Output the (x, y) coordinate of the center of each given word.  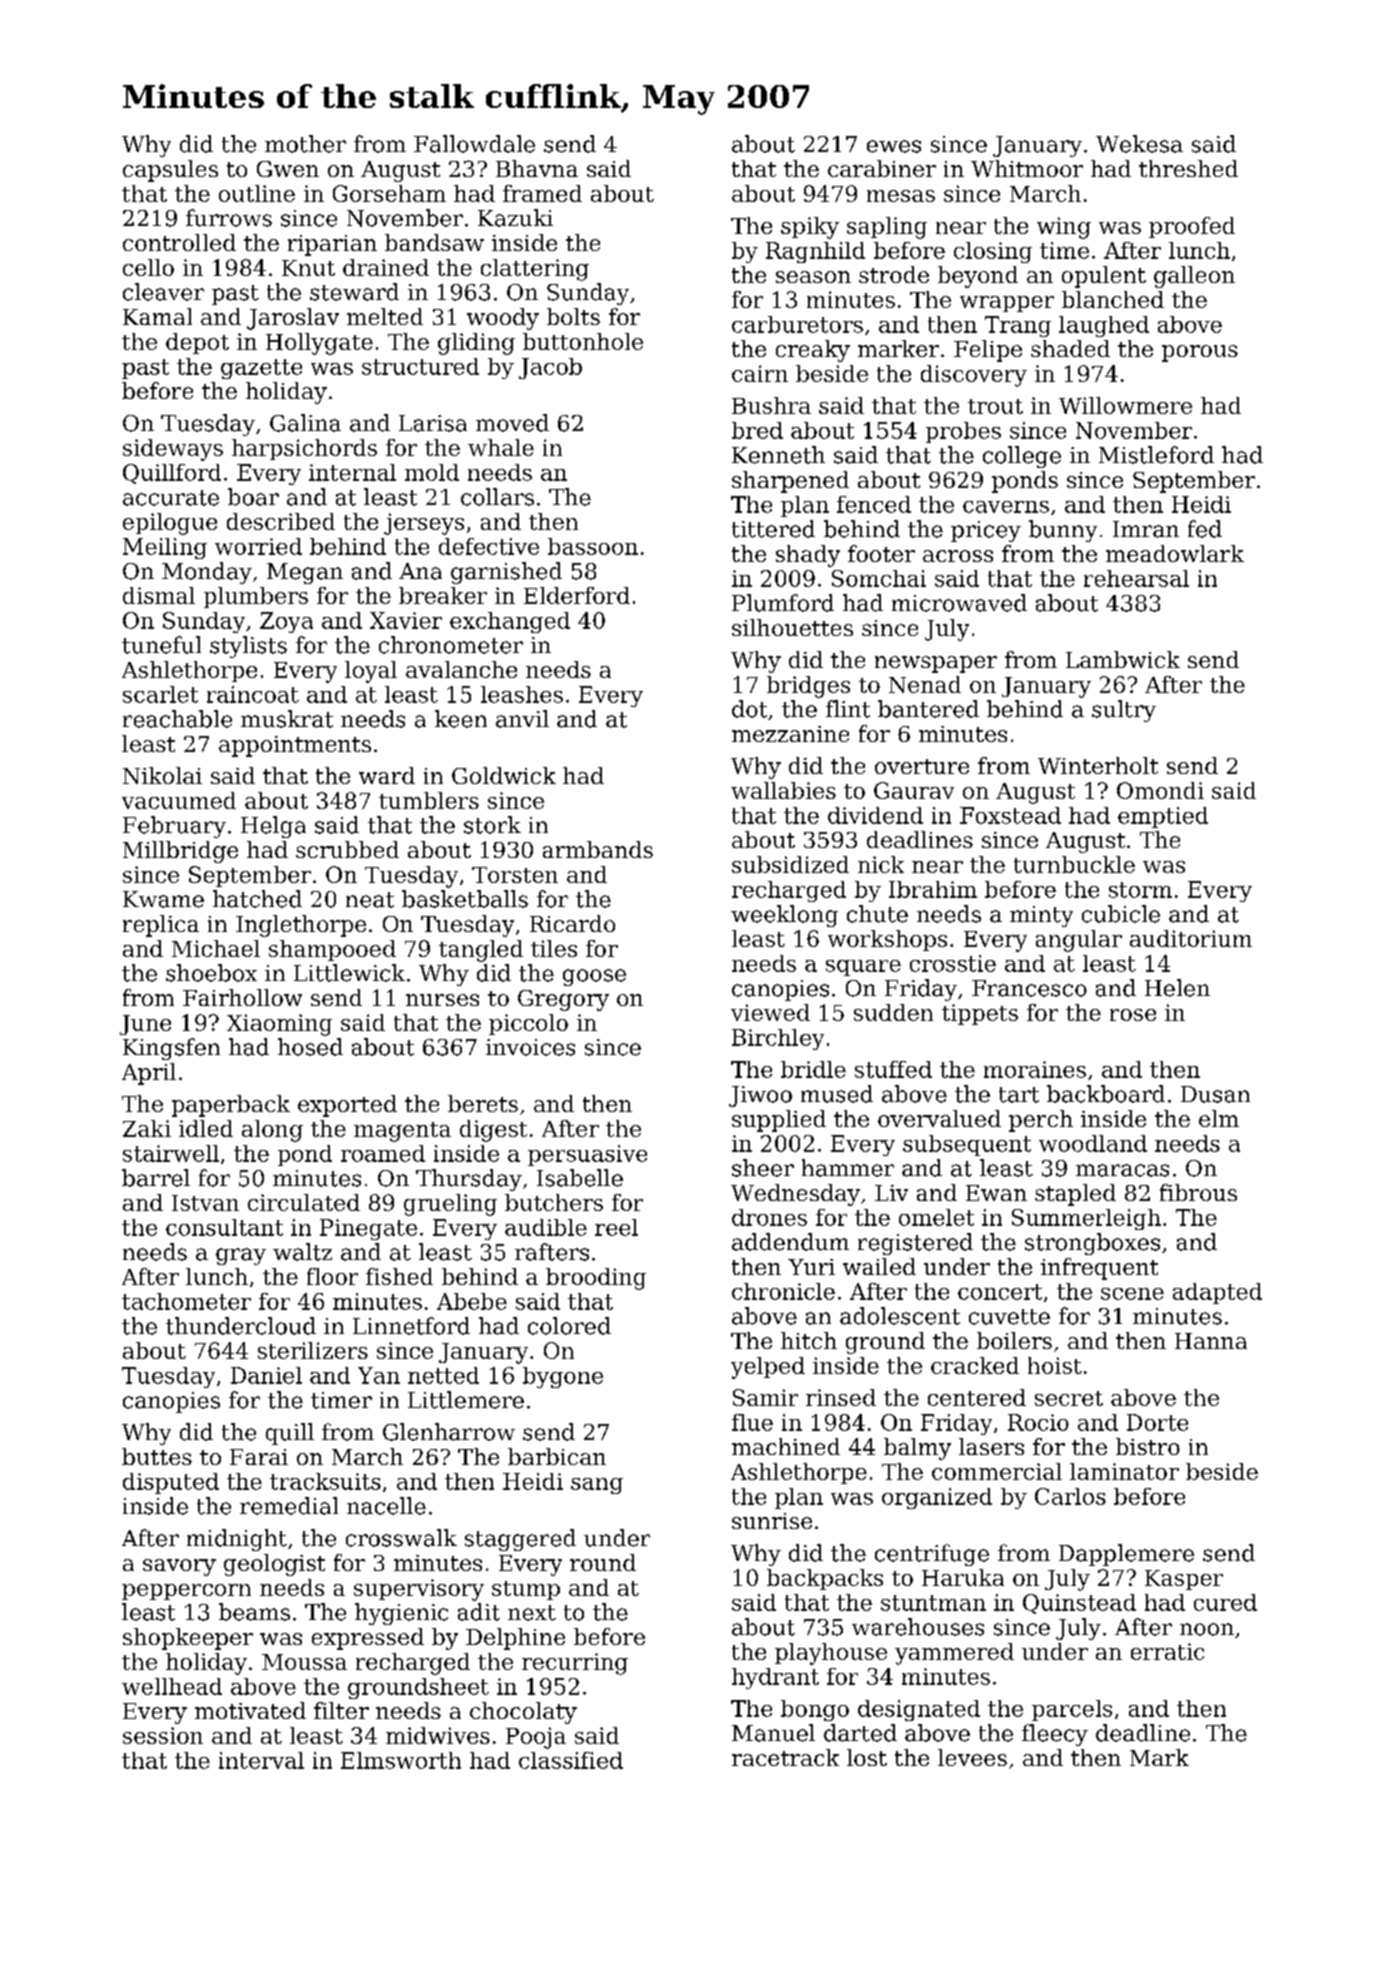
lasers (991, 1446)
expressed (368, 1639)
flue (752, 1422)
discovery (974, 376)
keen (461, 719)
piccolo (528, 1024)
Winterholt (1098, 765)
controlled (179, 242)
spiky (810, 228)
